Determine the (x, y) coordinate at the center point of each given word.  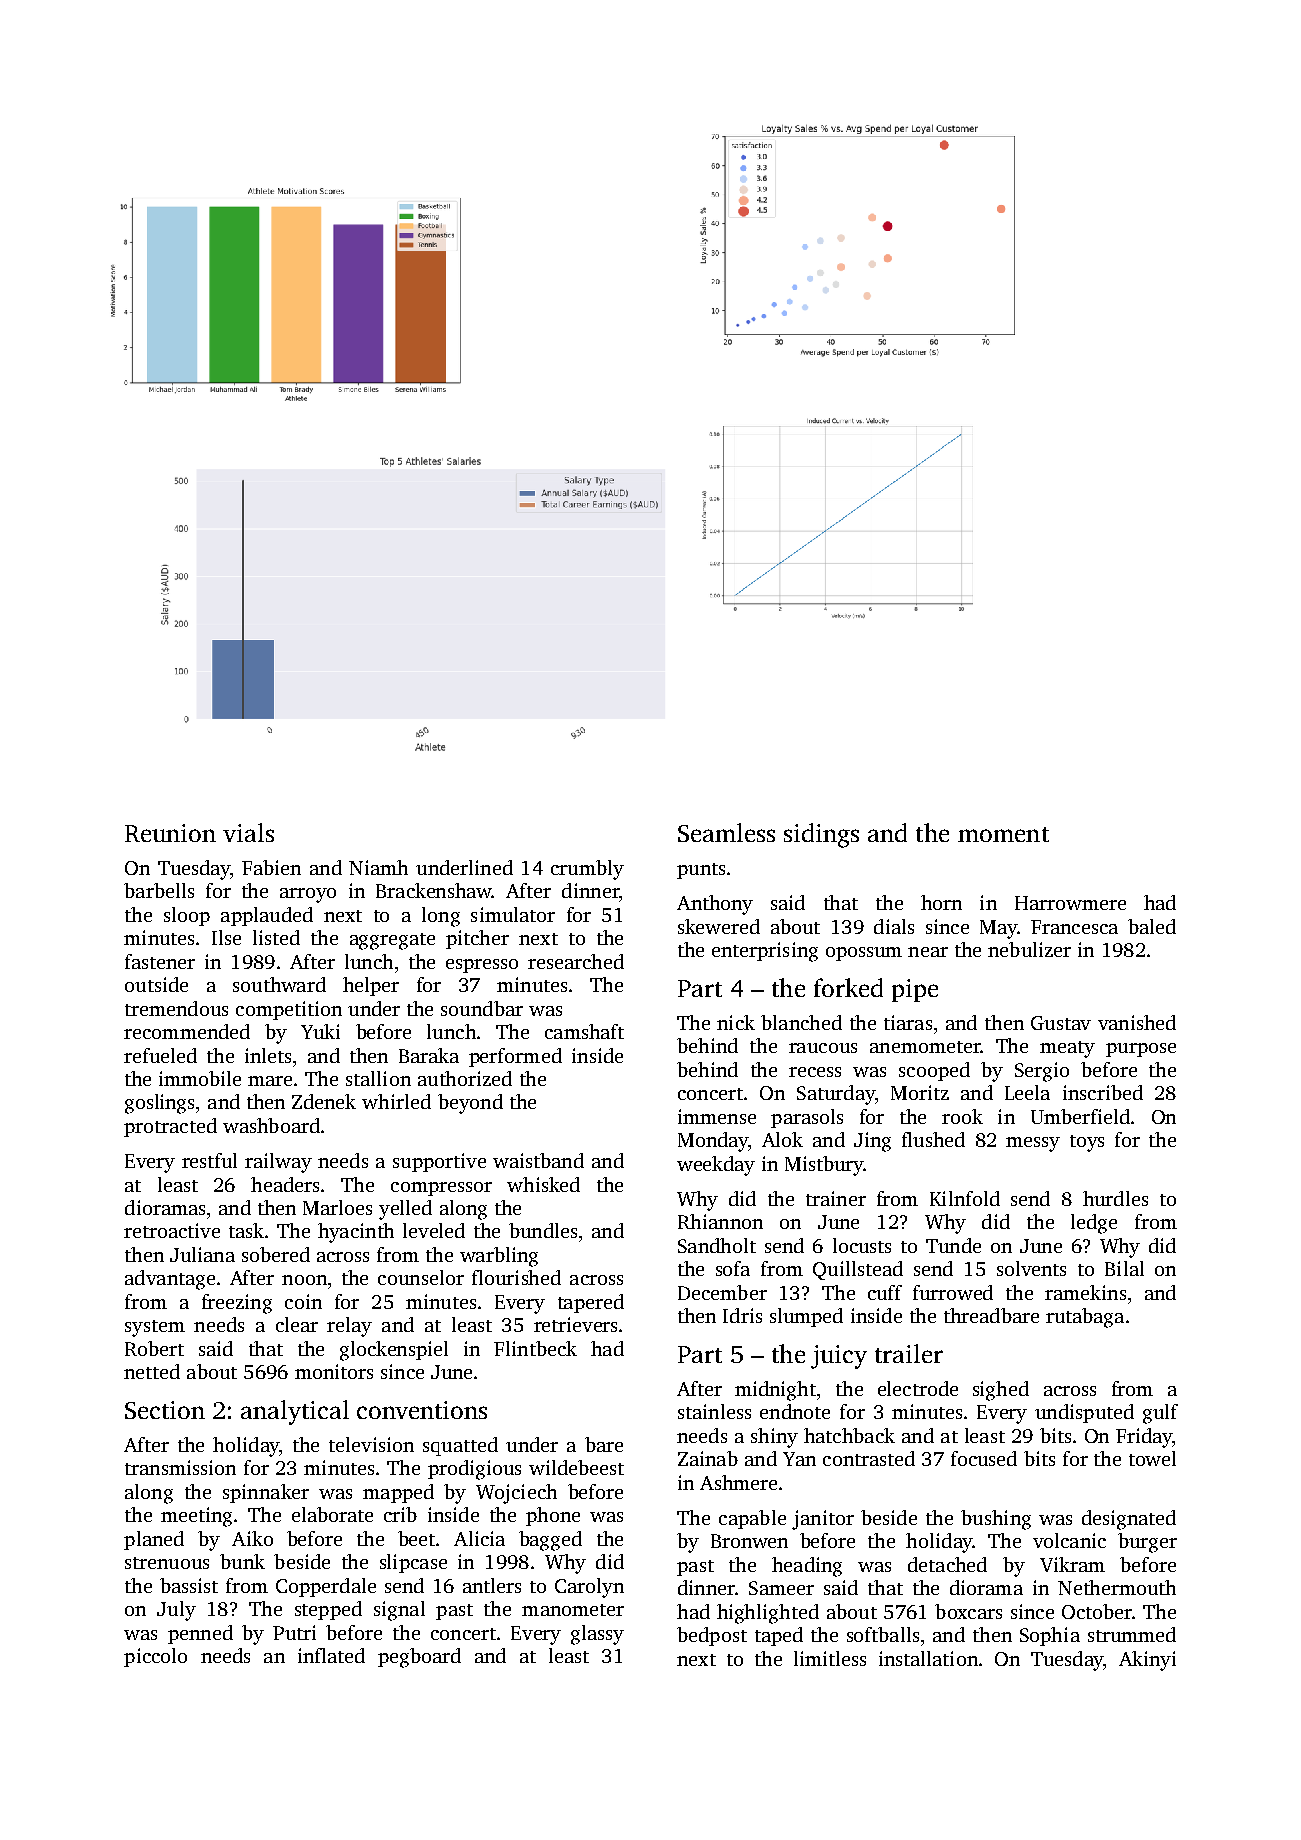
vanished (1137, 1022)
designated (1129, 1520)
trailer (909, 1353)
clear (297, 1324)
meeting (196, 1517)
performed (515, 1057)
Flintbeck (535, 1348)
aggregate (392, 941)
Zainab (708, 1458)
